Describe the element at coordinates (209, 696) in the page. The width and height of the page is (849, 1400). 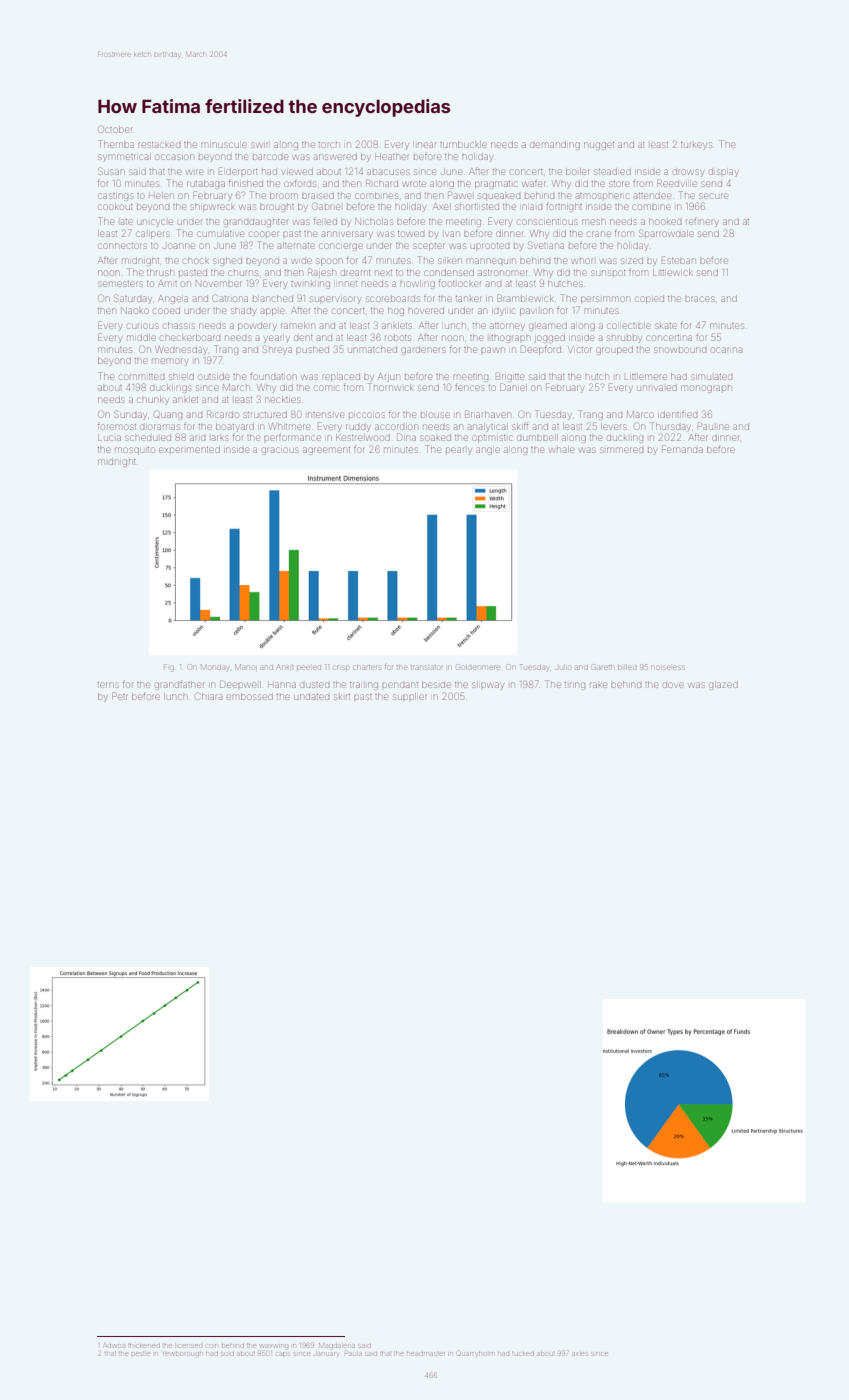
I see `Chiara` at that location.
